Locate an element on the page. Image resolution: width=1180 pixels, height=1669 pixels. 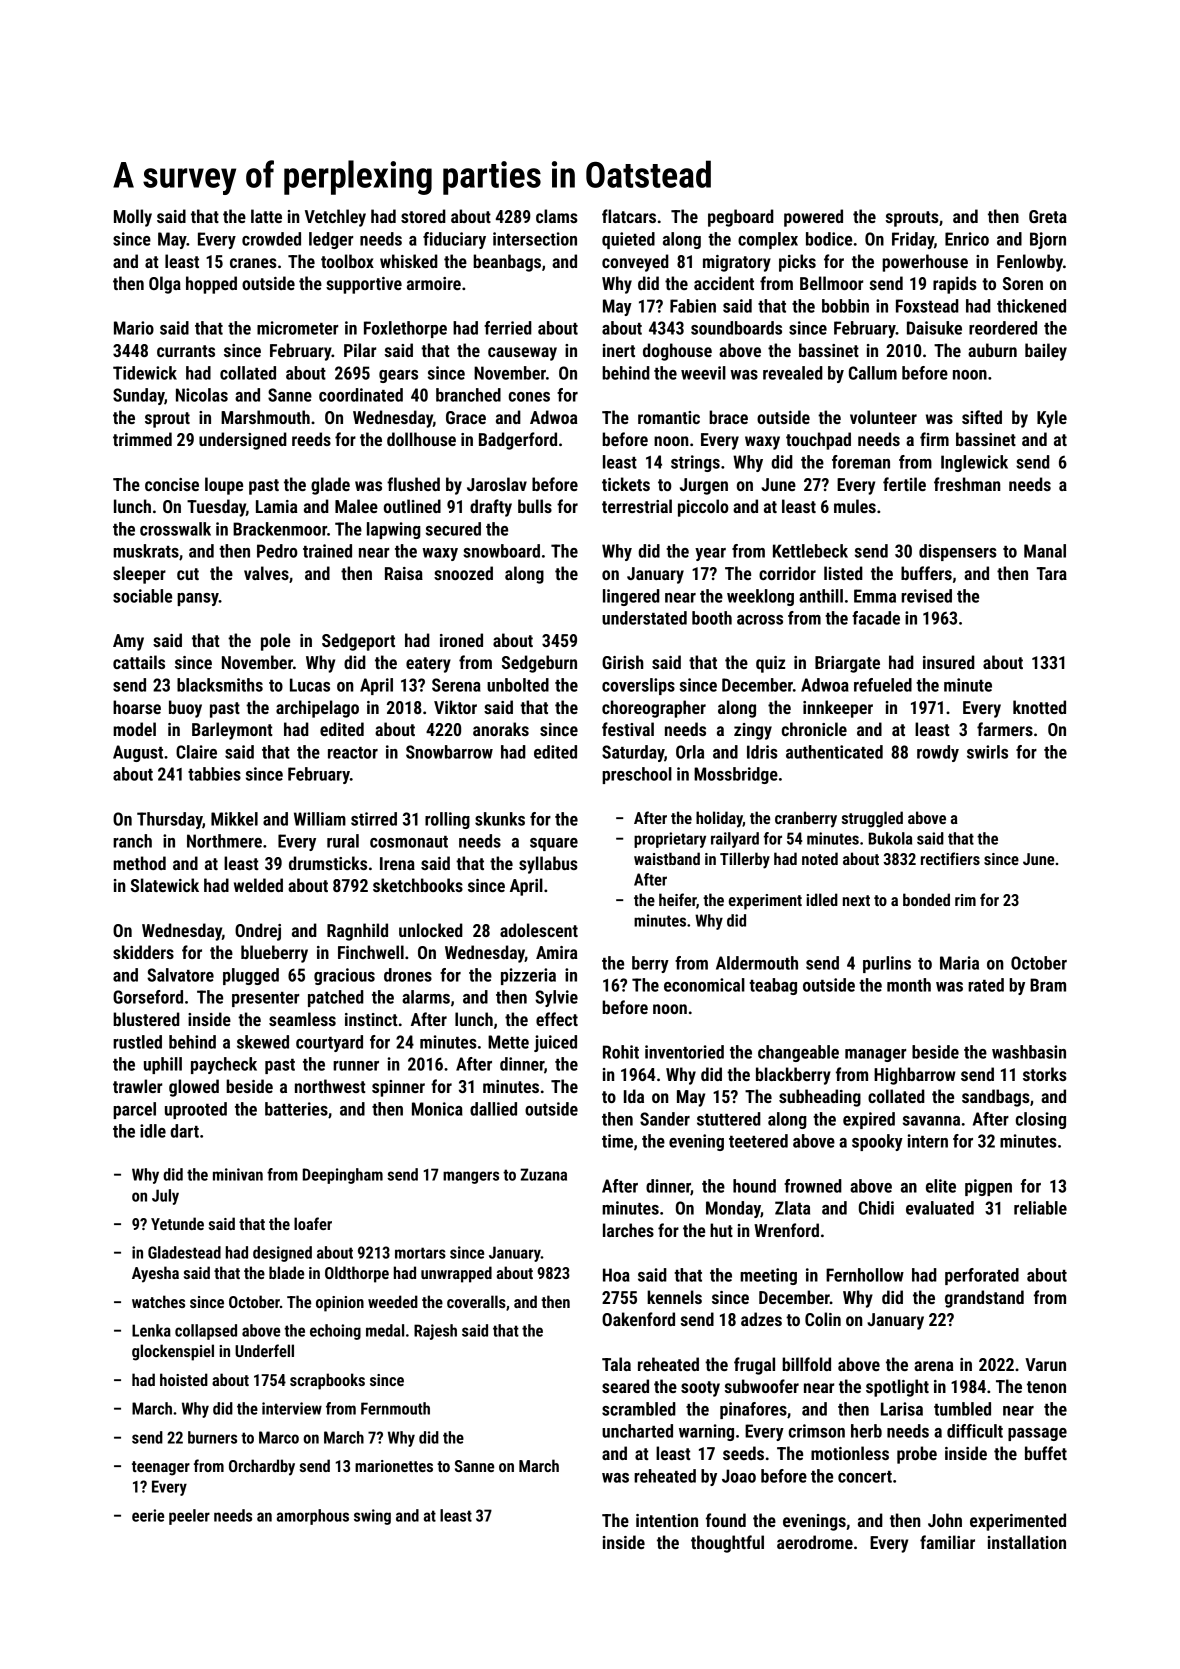
Greta is located at coordinates (1048, 216).
